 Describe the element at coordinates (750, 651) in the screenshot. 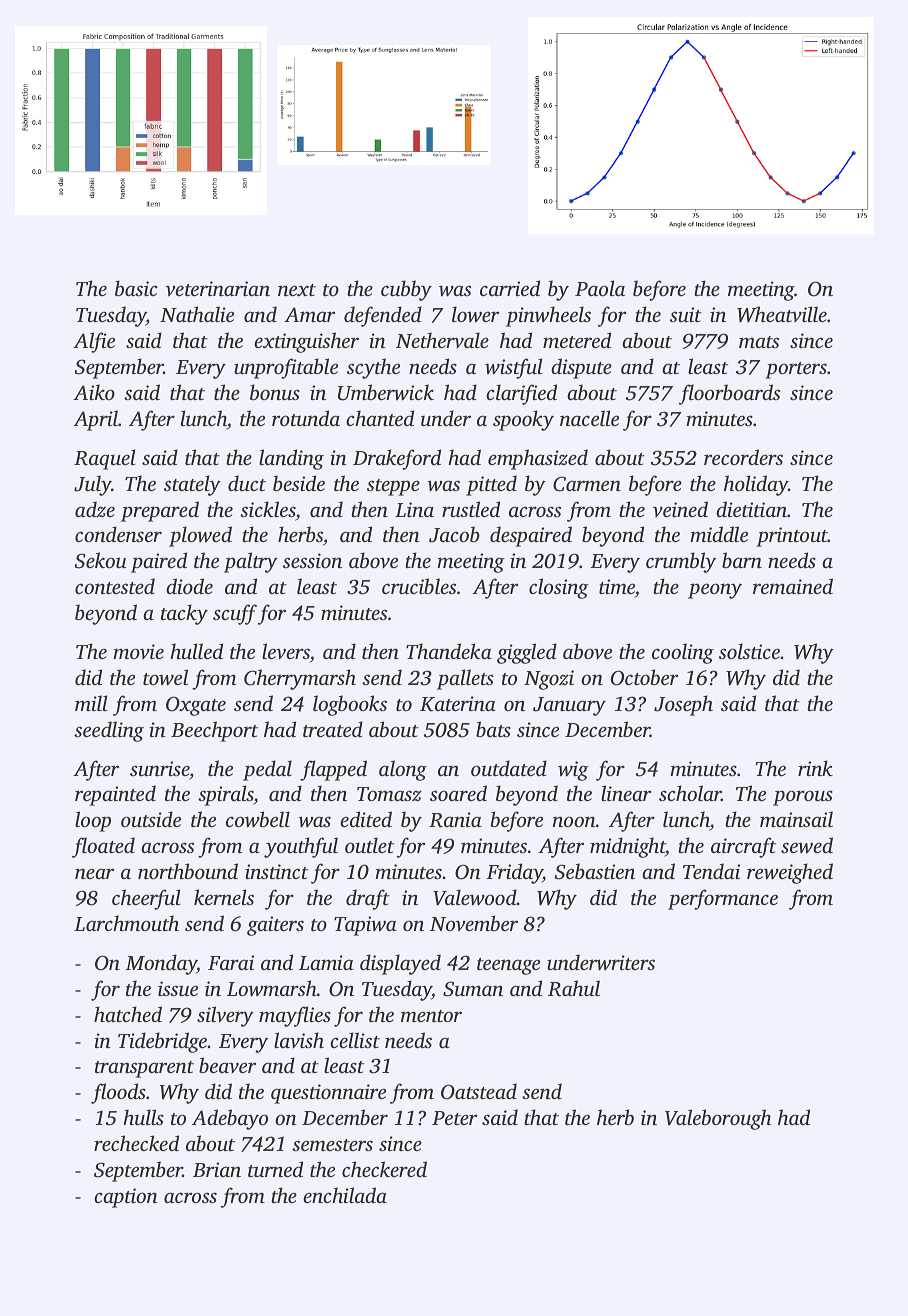

I see `solstice` at that location.
